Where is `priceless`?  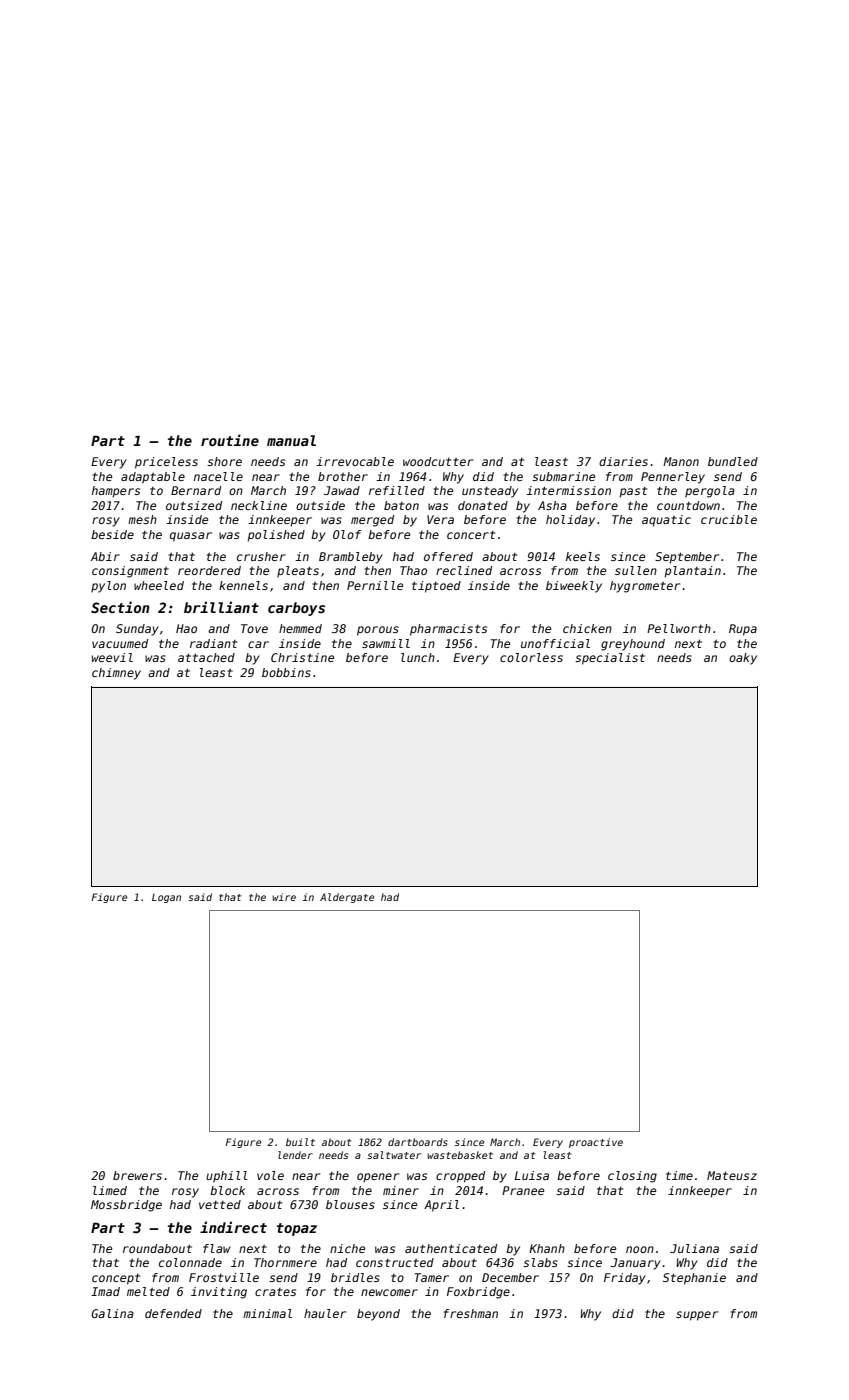 priceless is located at coordinates (166, 463).
